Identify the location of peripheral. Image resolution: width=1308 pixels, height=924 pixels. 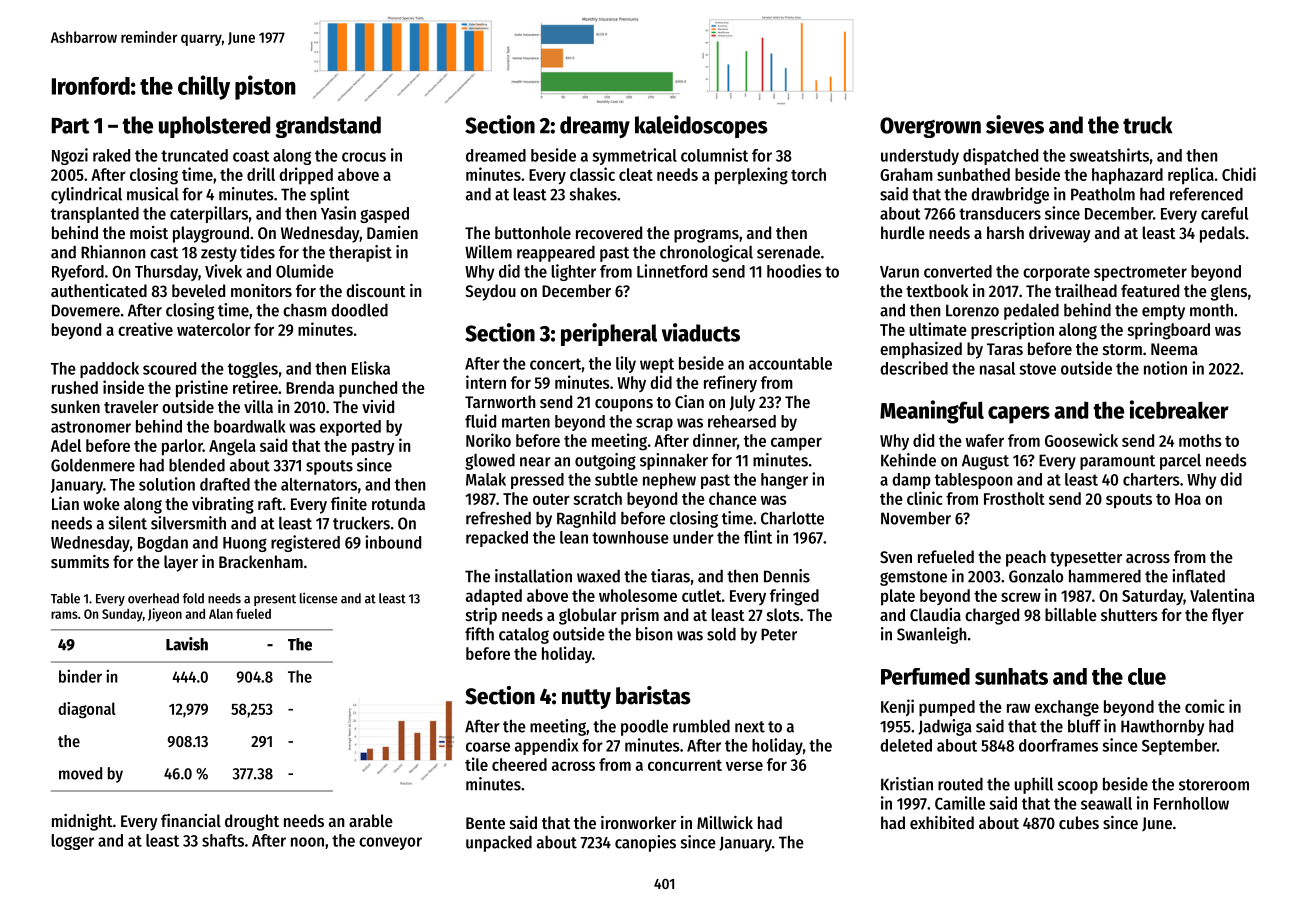
(609, 334).
